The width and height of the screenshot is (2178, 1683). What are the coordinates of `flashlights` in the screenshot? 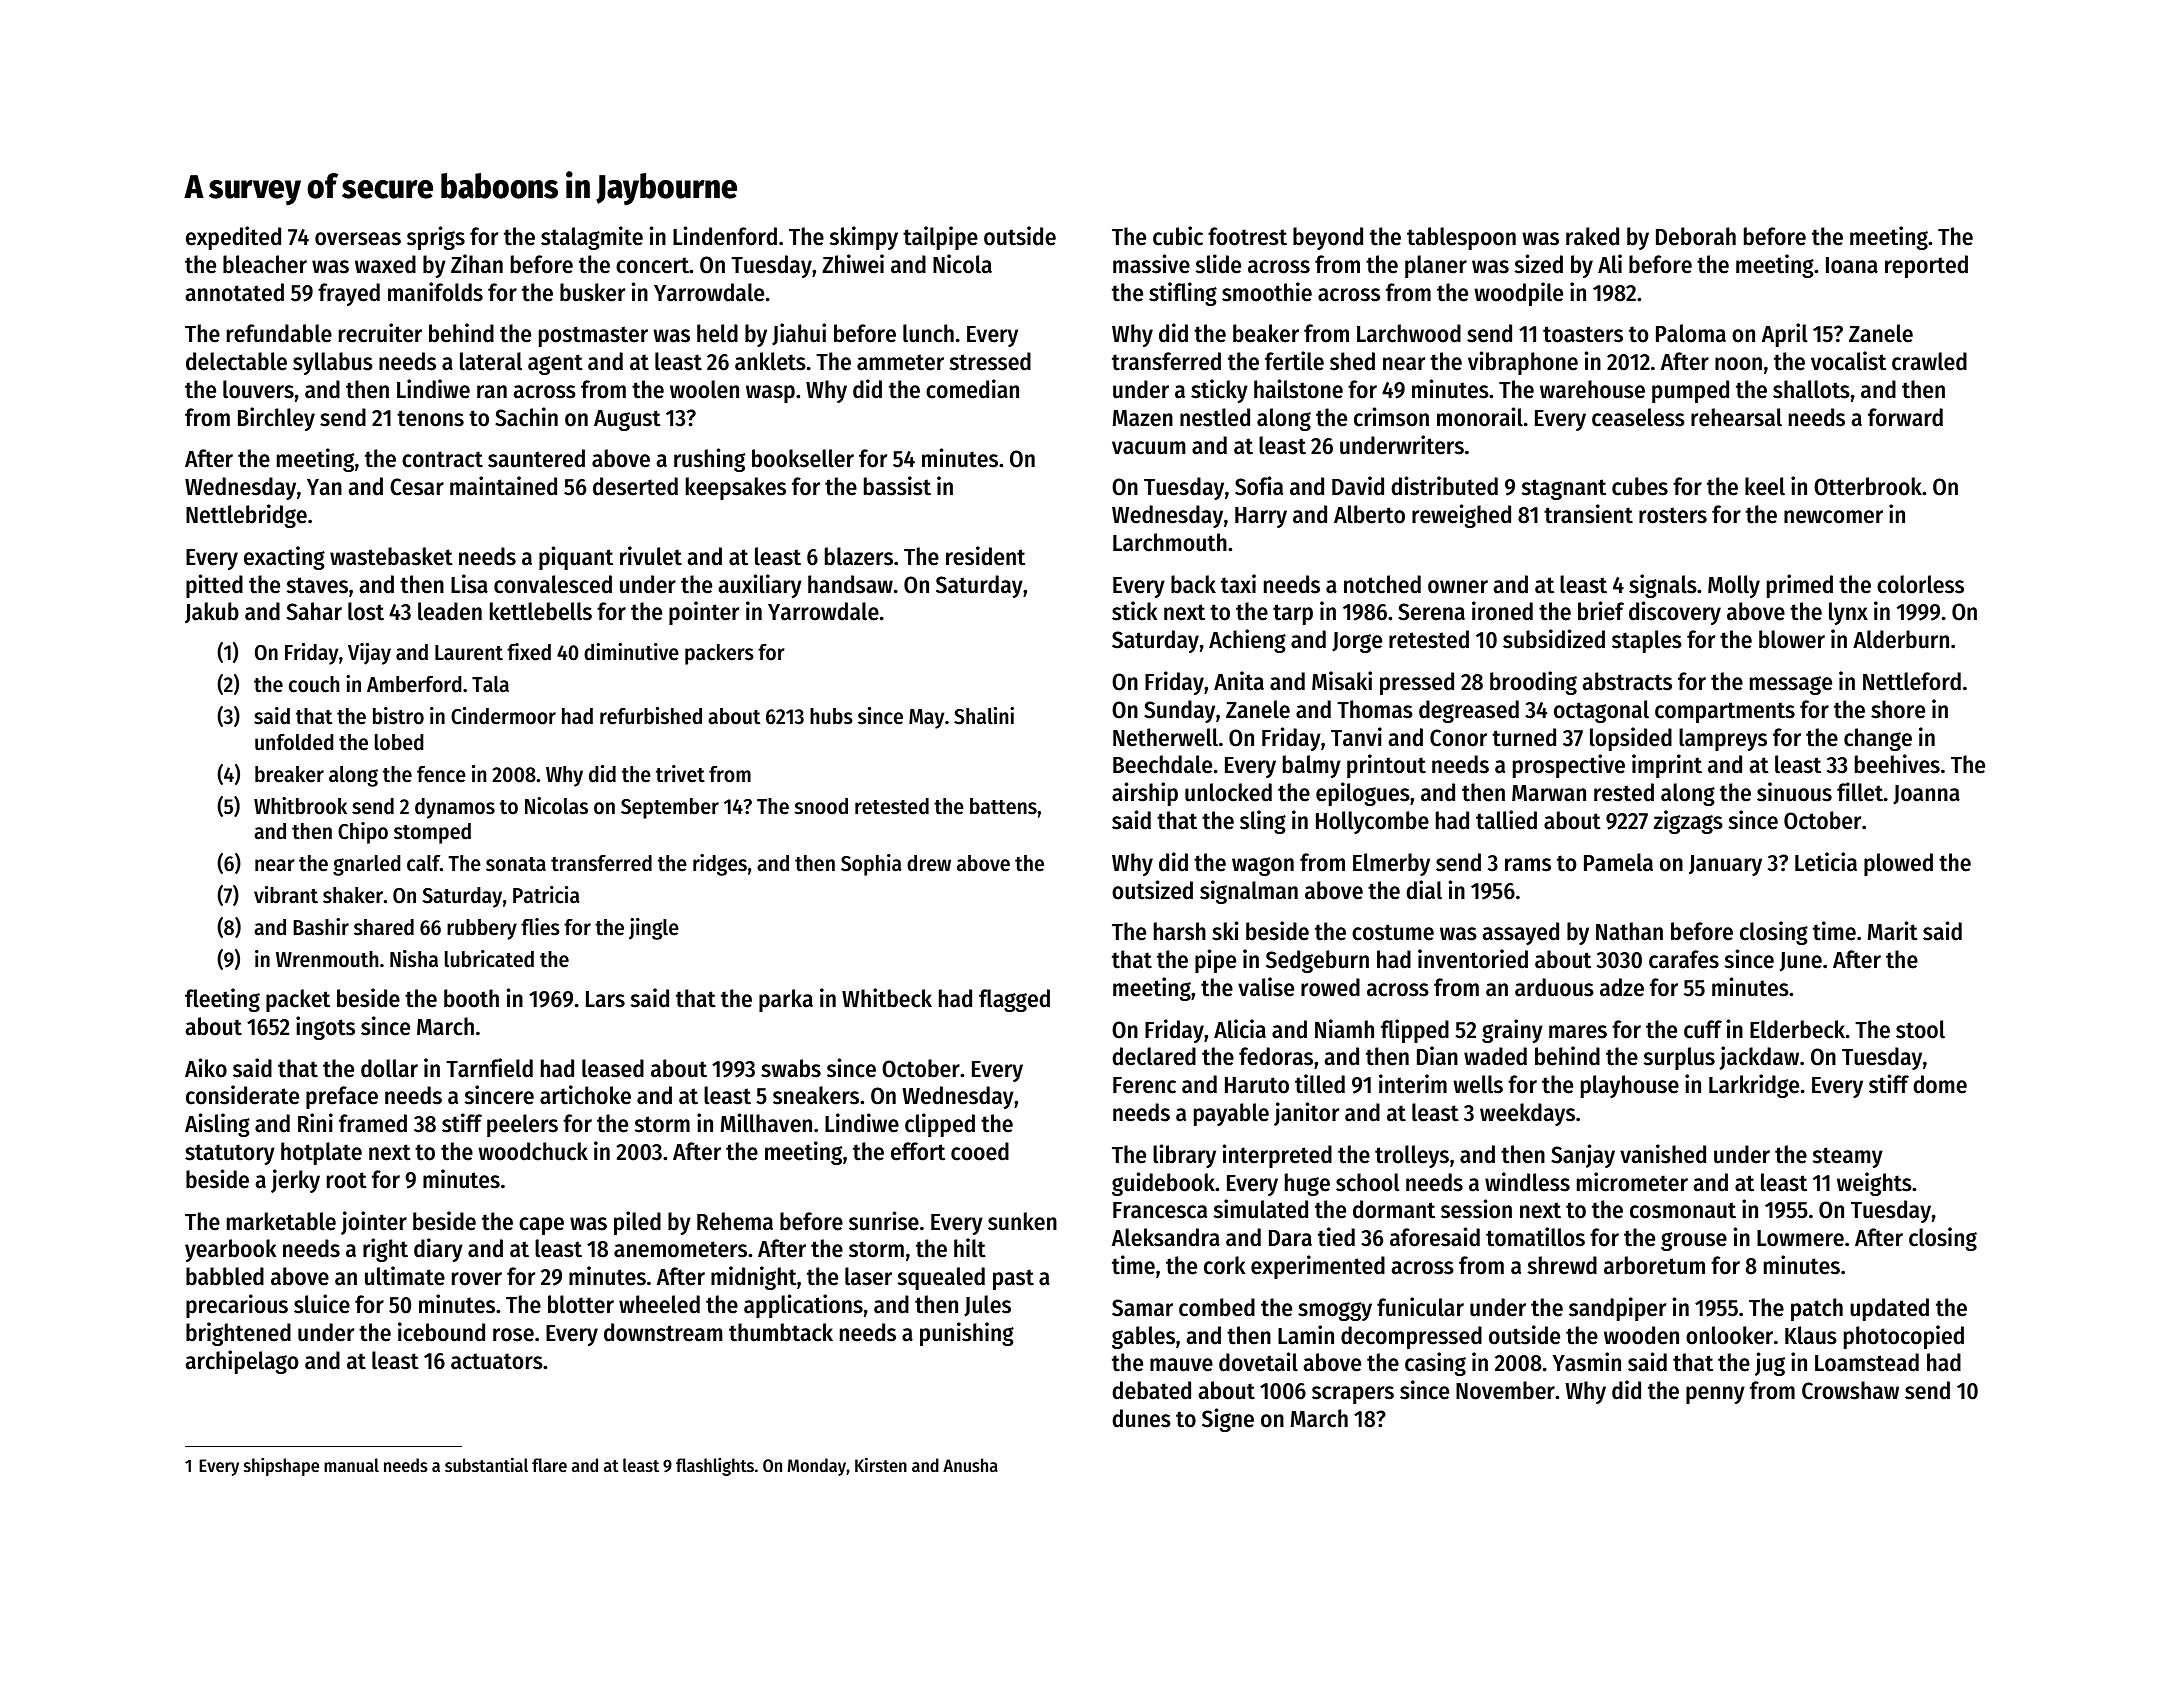 It's located at (715, 1467).
